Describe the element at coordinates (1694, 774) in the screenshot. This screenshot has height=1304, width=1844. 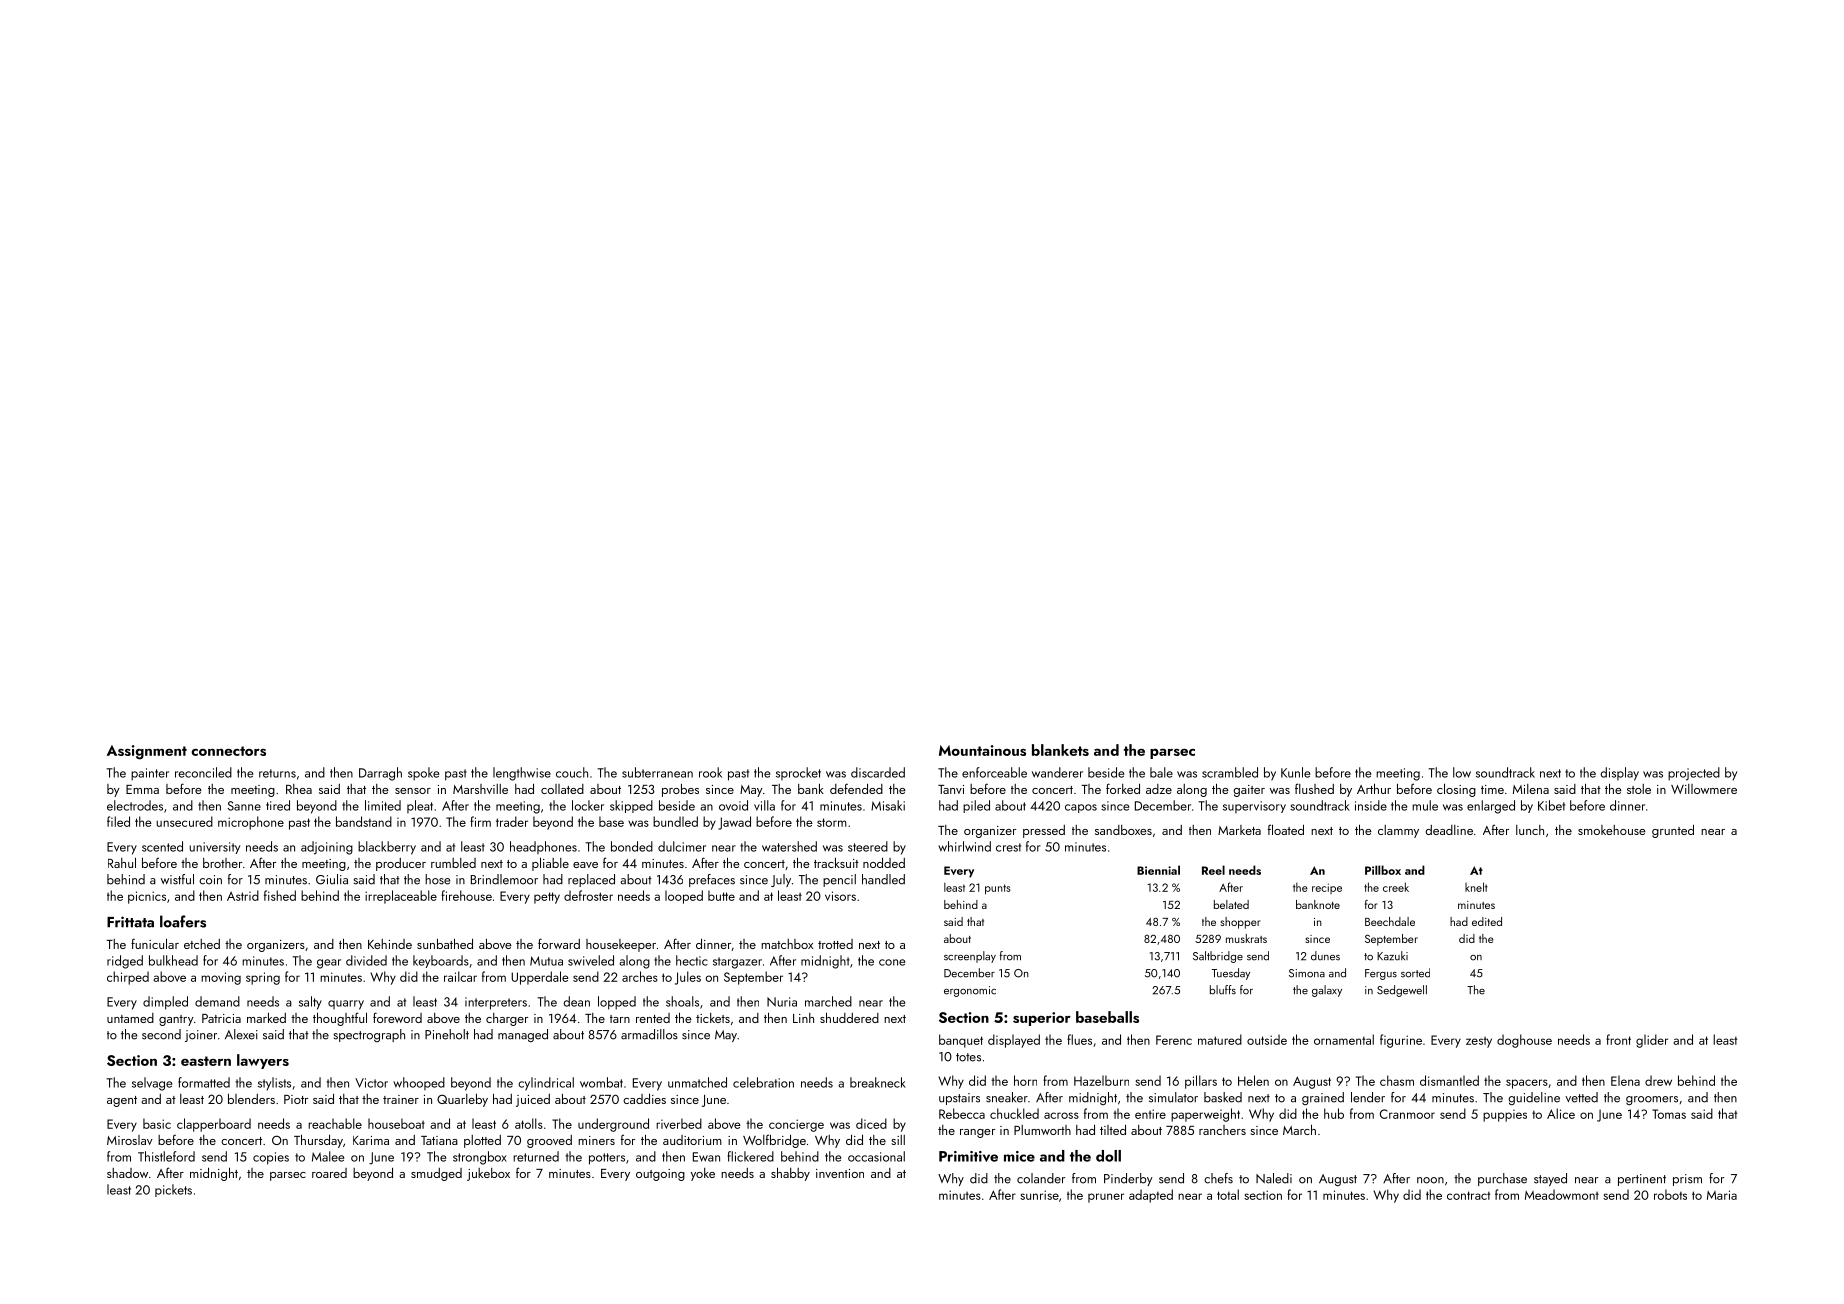
I see `projected` at that location.
